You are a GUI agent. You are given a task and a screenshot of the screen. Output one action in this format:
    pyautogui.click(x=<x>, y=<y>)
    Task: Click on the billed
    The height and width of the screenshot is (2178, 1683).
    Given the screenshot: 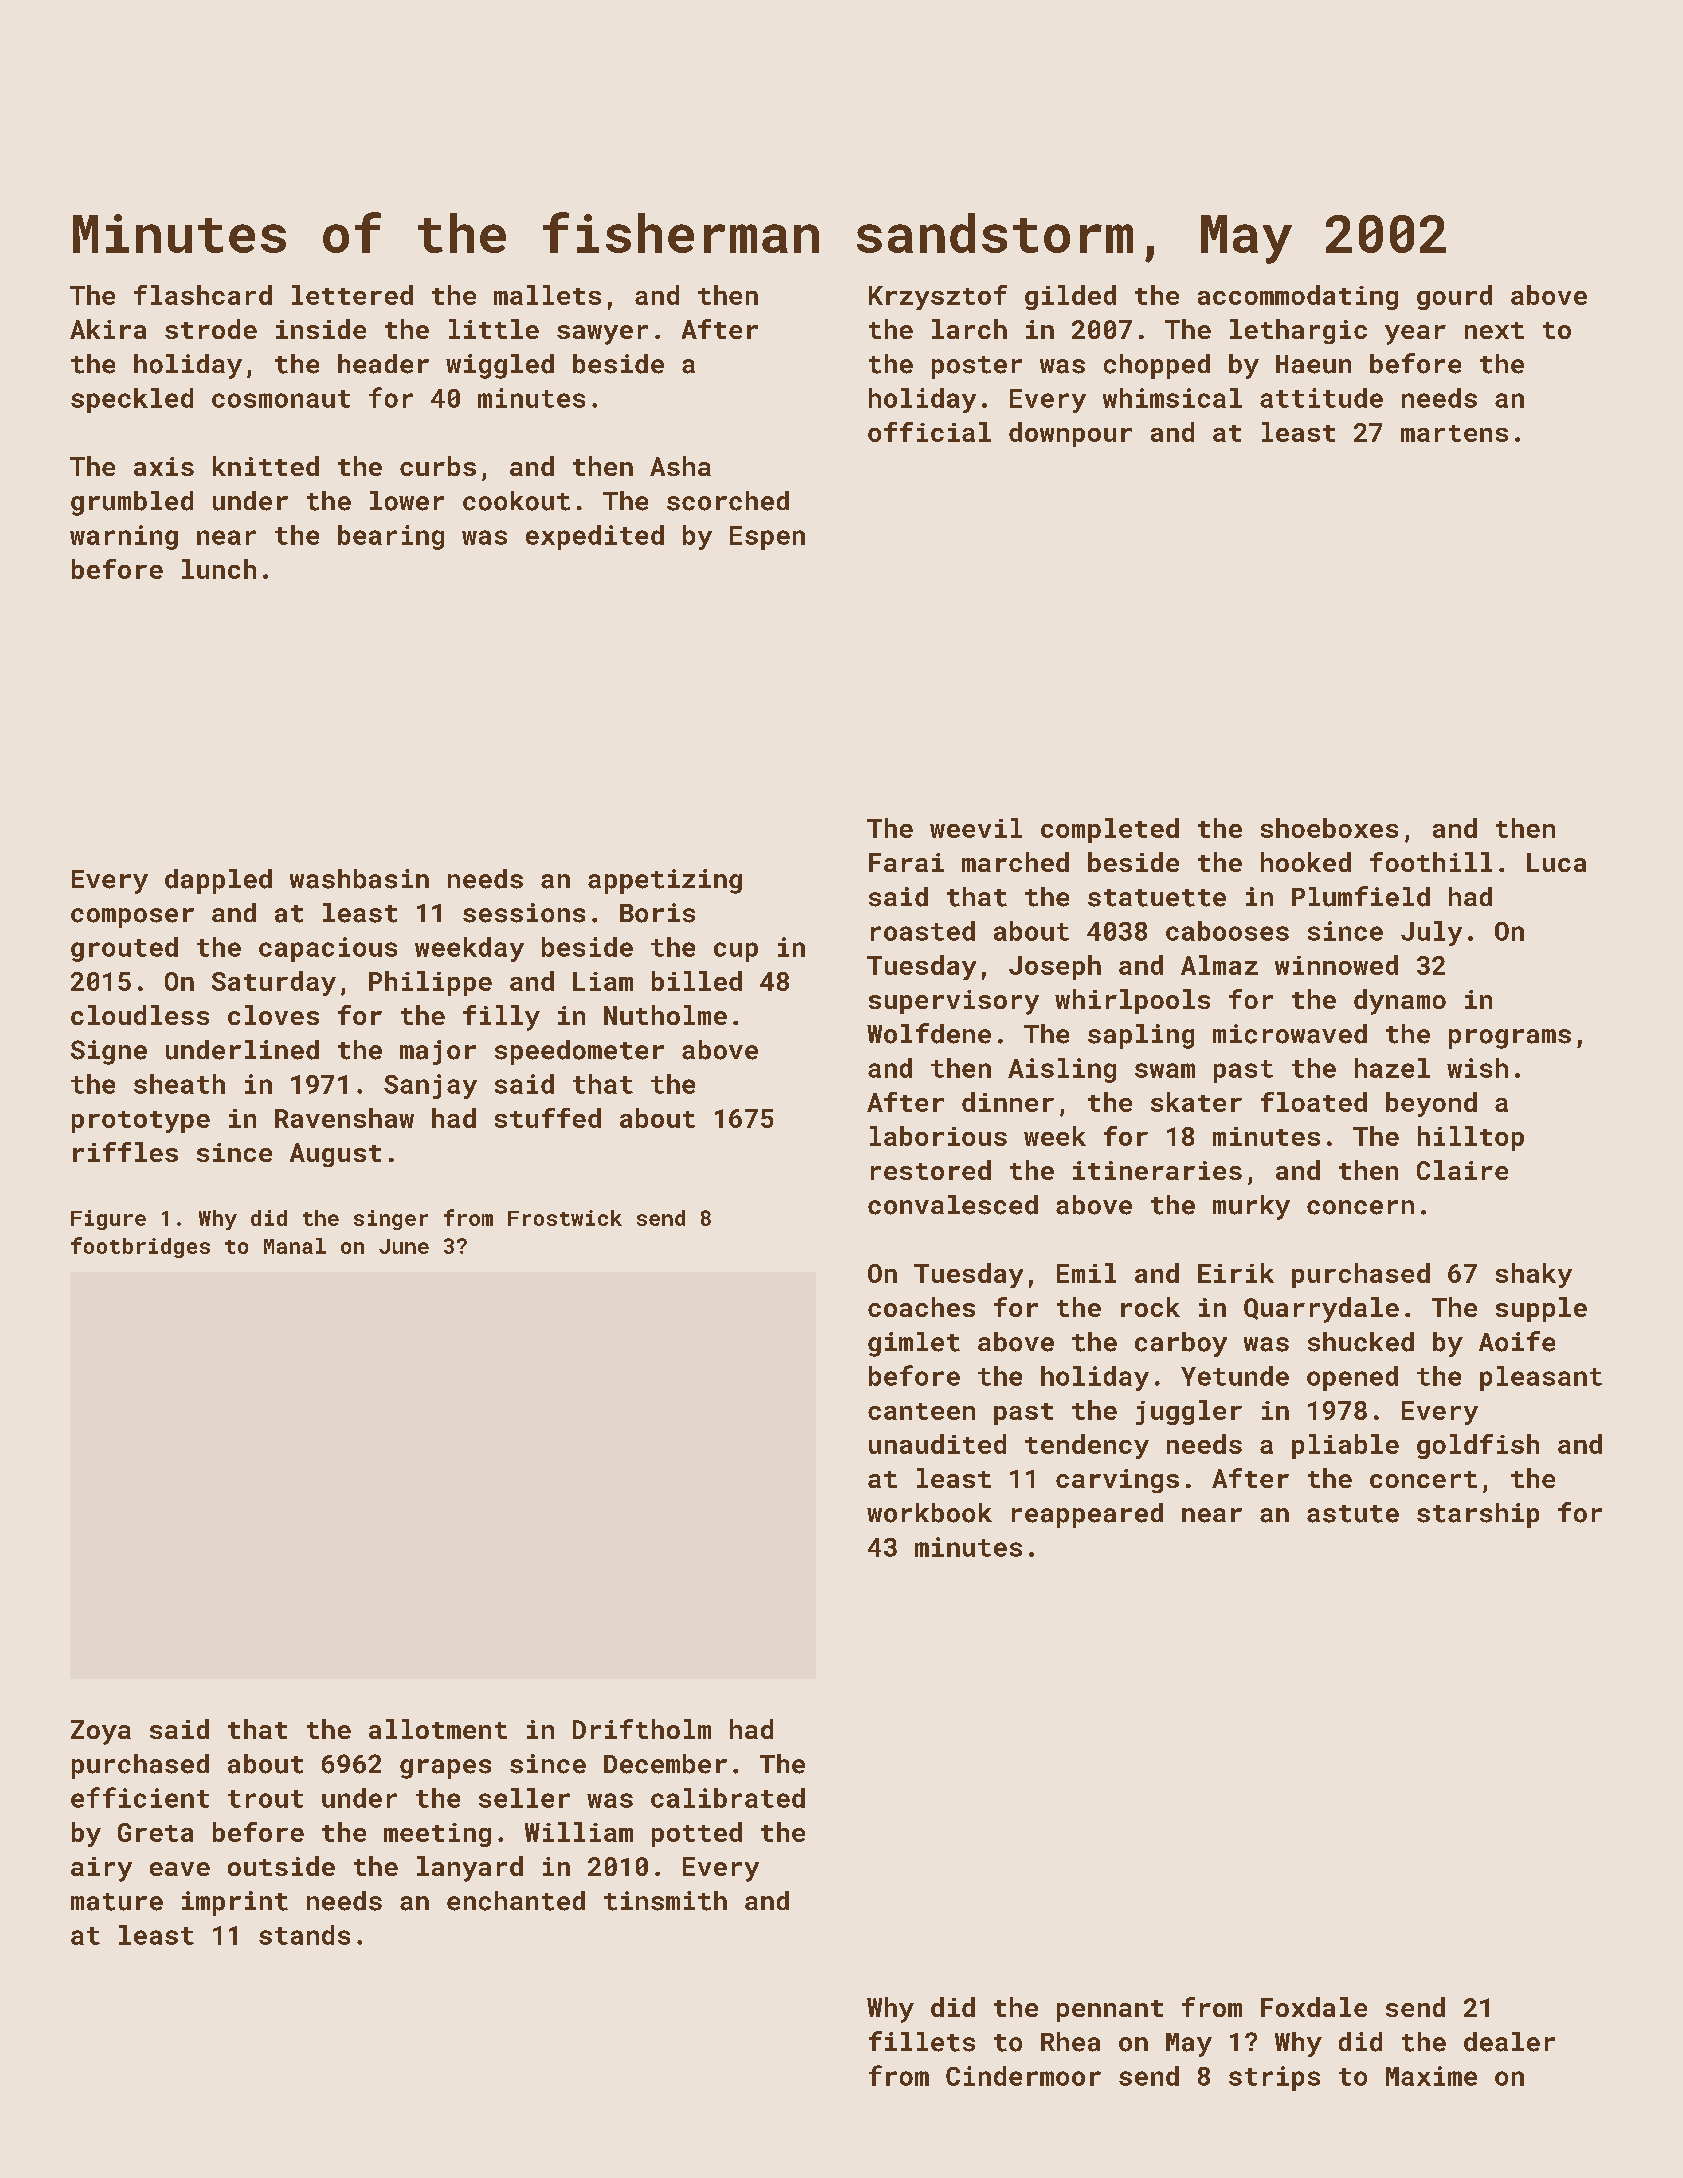 What is the action you would take?
    pyautogui.click(x=697, y=981)
